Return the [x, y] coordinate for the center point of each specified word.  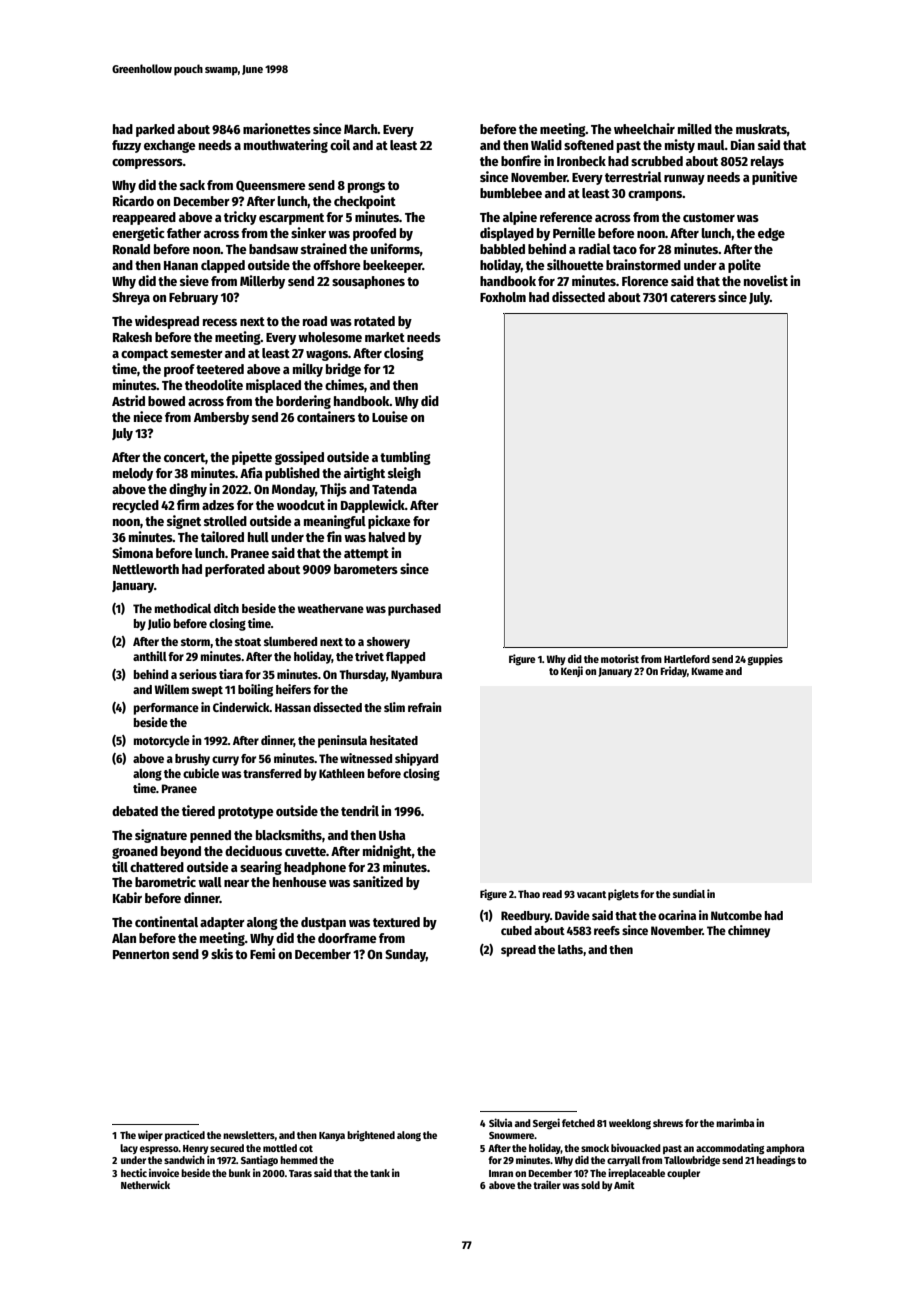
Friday [673, 671]
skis [222, 953]
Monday [293, 490]
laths [570, 949]
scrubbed [657, 161]
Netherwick [145, 1184]
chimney [749, 931]
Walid [546, 144]
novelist [766, 280]
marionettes [277, 128]
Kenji [572, 671]
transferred [272, 773]
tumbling [405, 458]
